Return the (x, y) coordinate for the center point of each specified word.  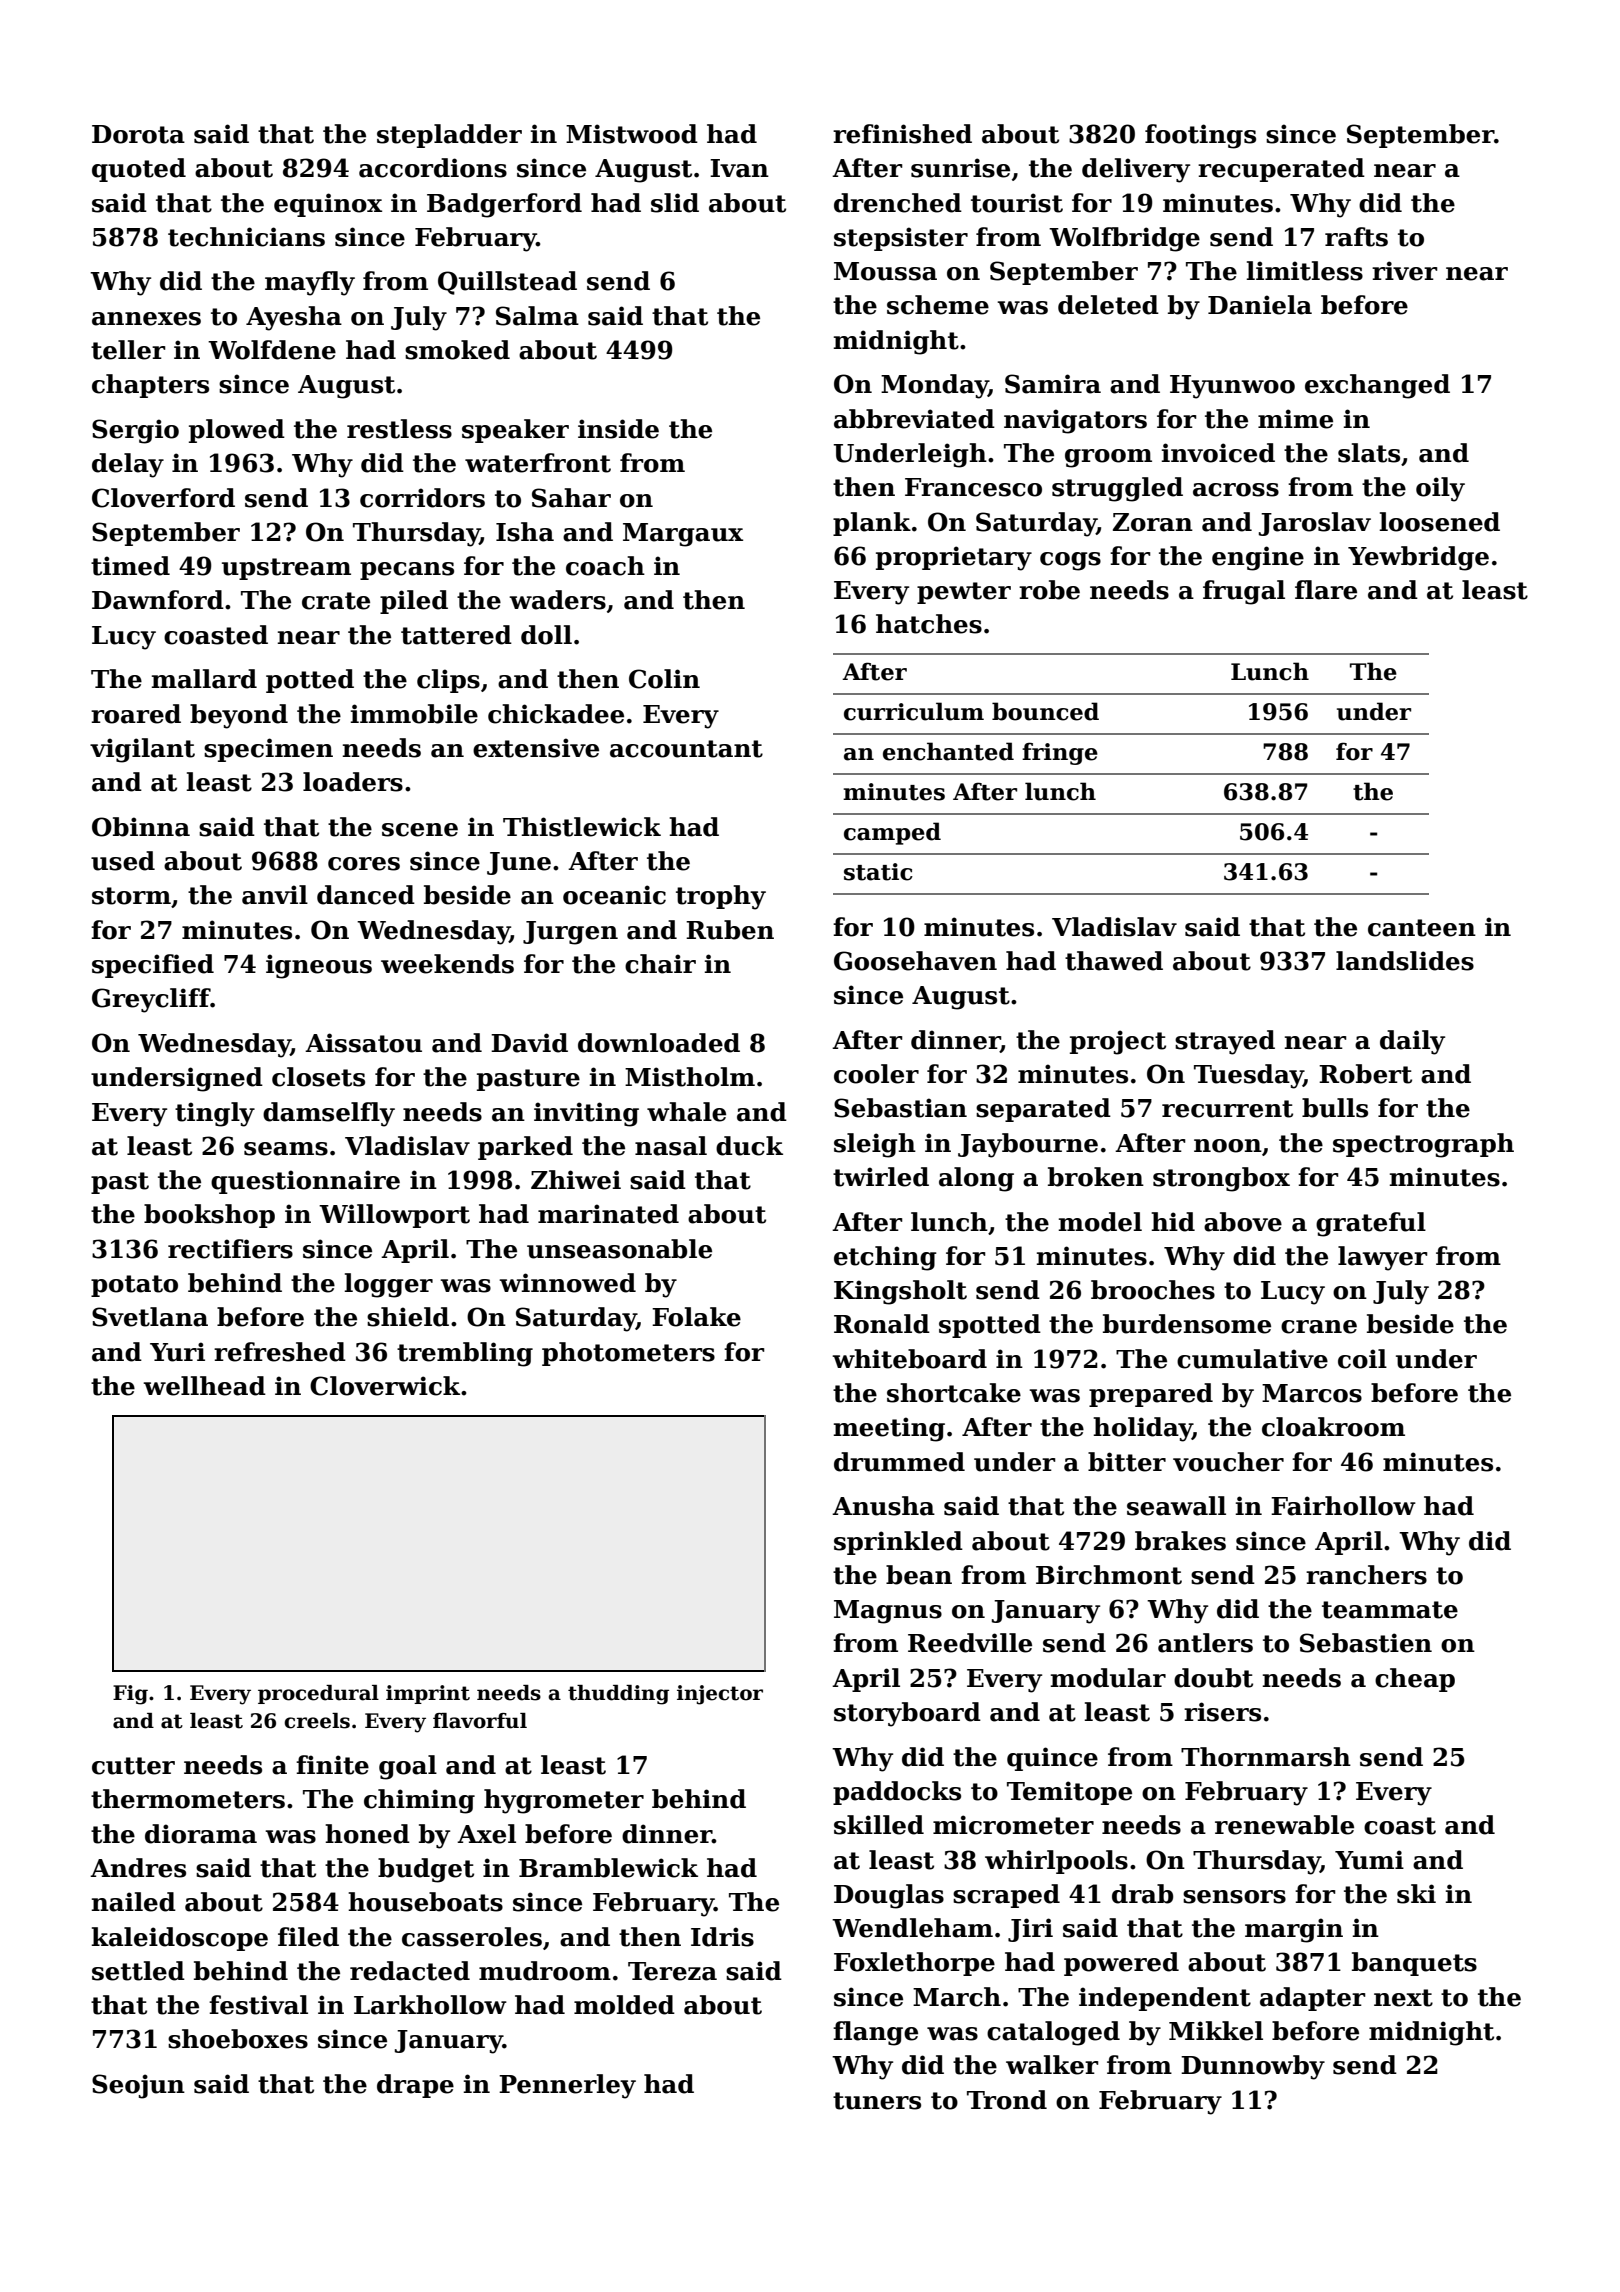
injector (720, 1695)
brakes (1180, 1541)
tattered (456, 635)
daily (1412, 1042)
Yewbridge (1418, 558)
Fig (130, 1695)
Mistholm (690, 1077)
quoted (139, 170)
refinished (902, 134)
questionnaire (305, 1182)
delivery (1136, 170)
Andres (138, 1868)
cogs (1070, 561)
